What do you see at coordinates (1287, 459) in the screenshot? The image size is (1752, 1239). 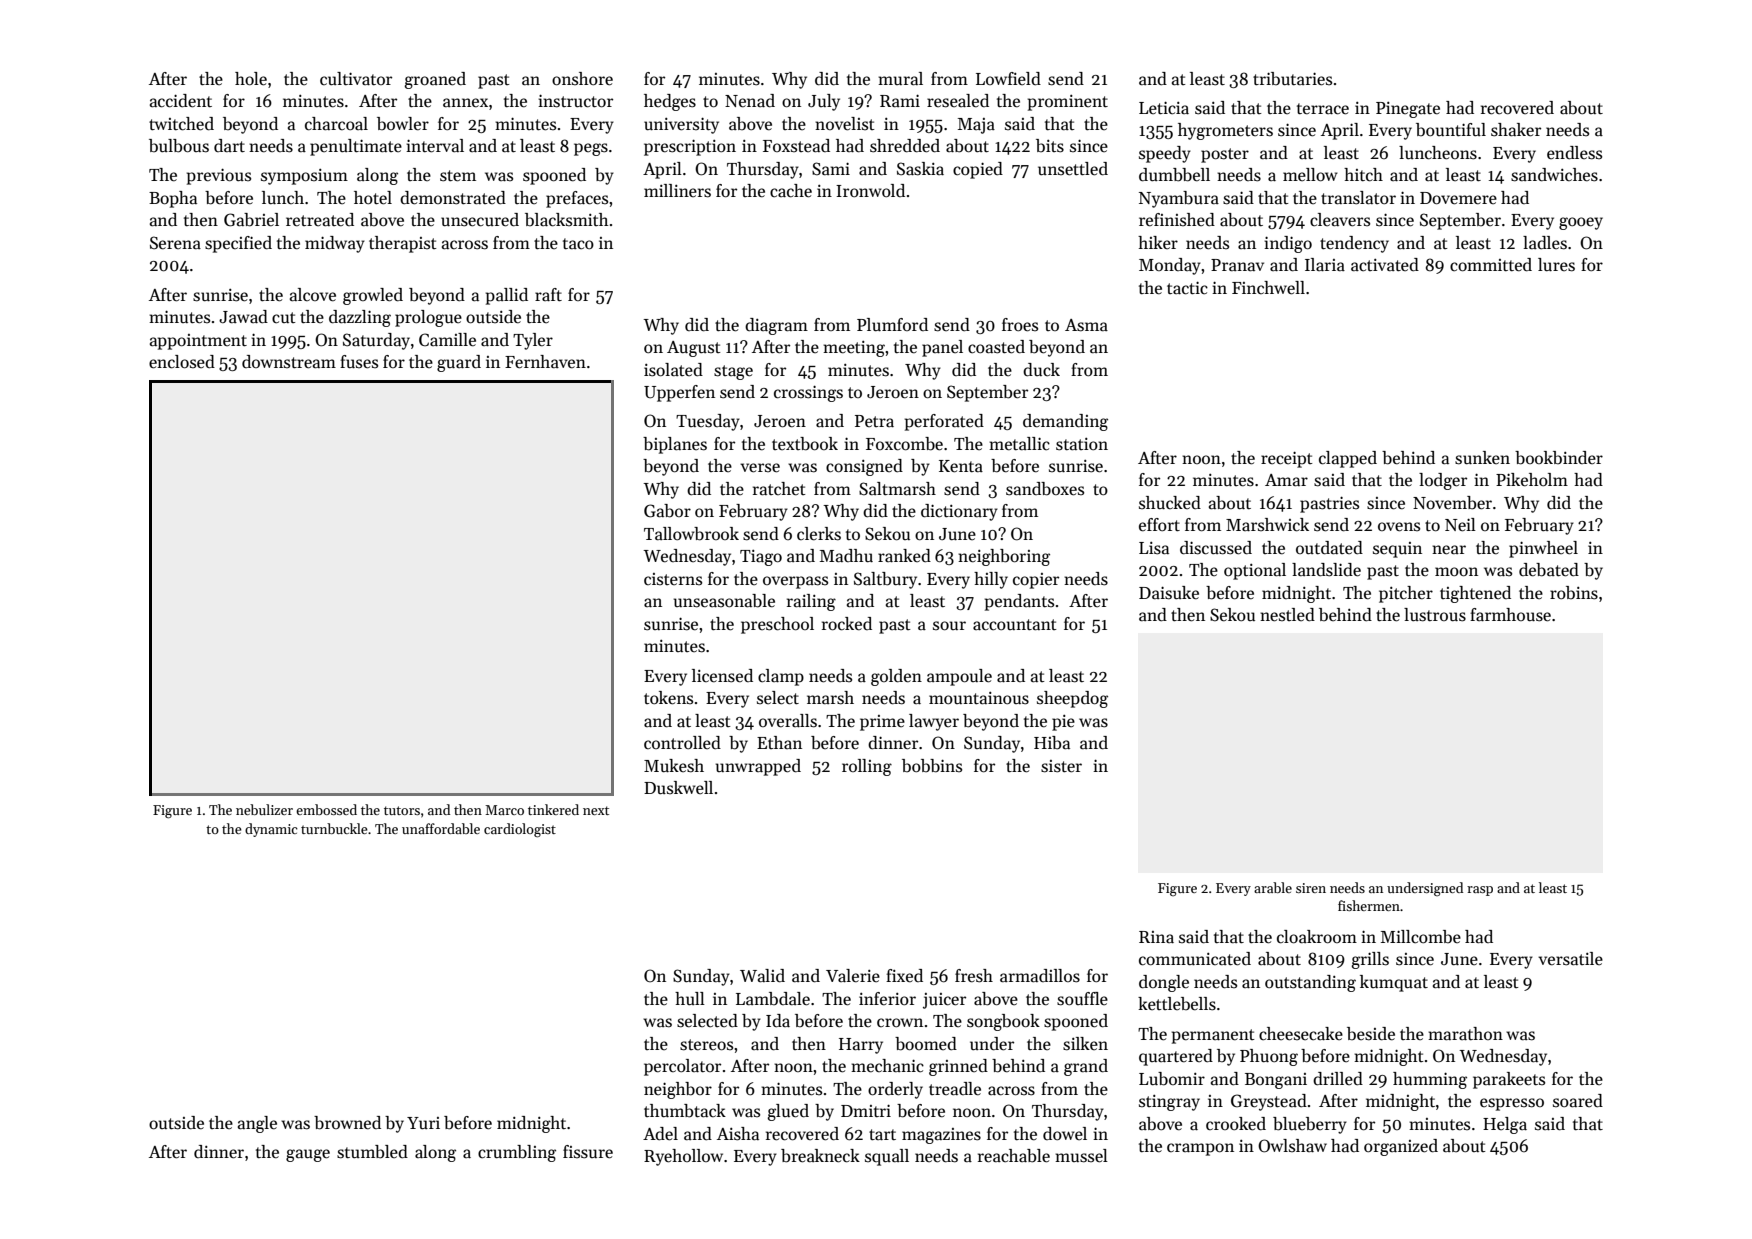 I see `receipt` at bounding box center [1287, 459].
